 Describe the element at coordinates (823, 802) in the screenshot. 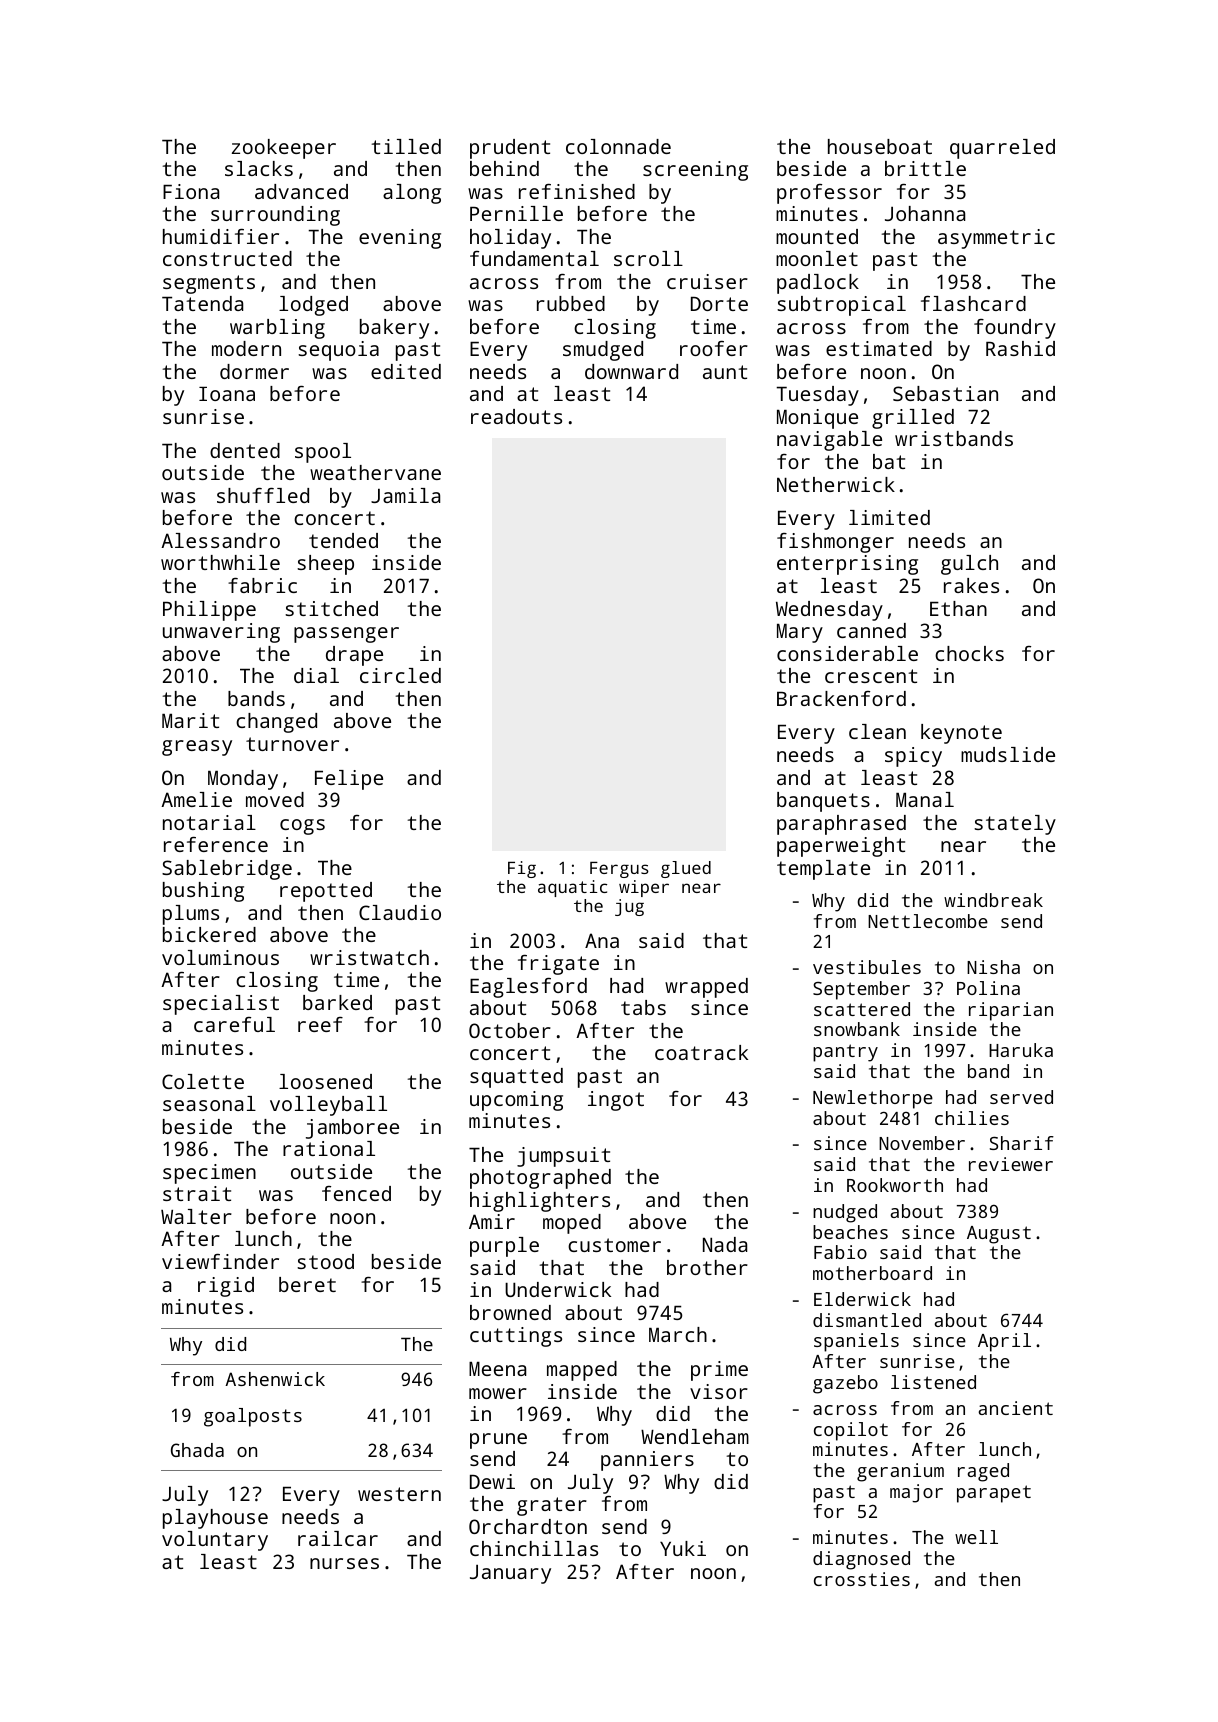

I see `banquets` at that location.
